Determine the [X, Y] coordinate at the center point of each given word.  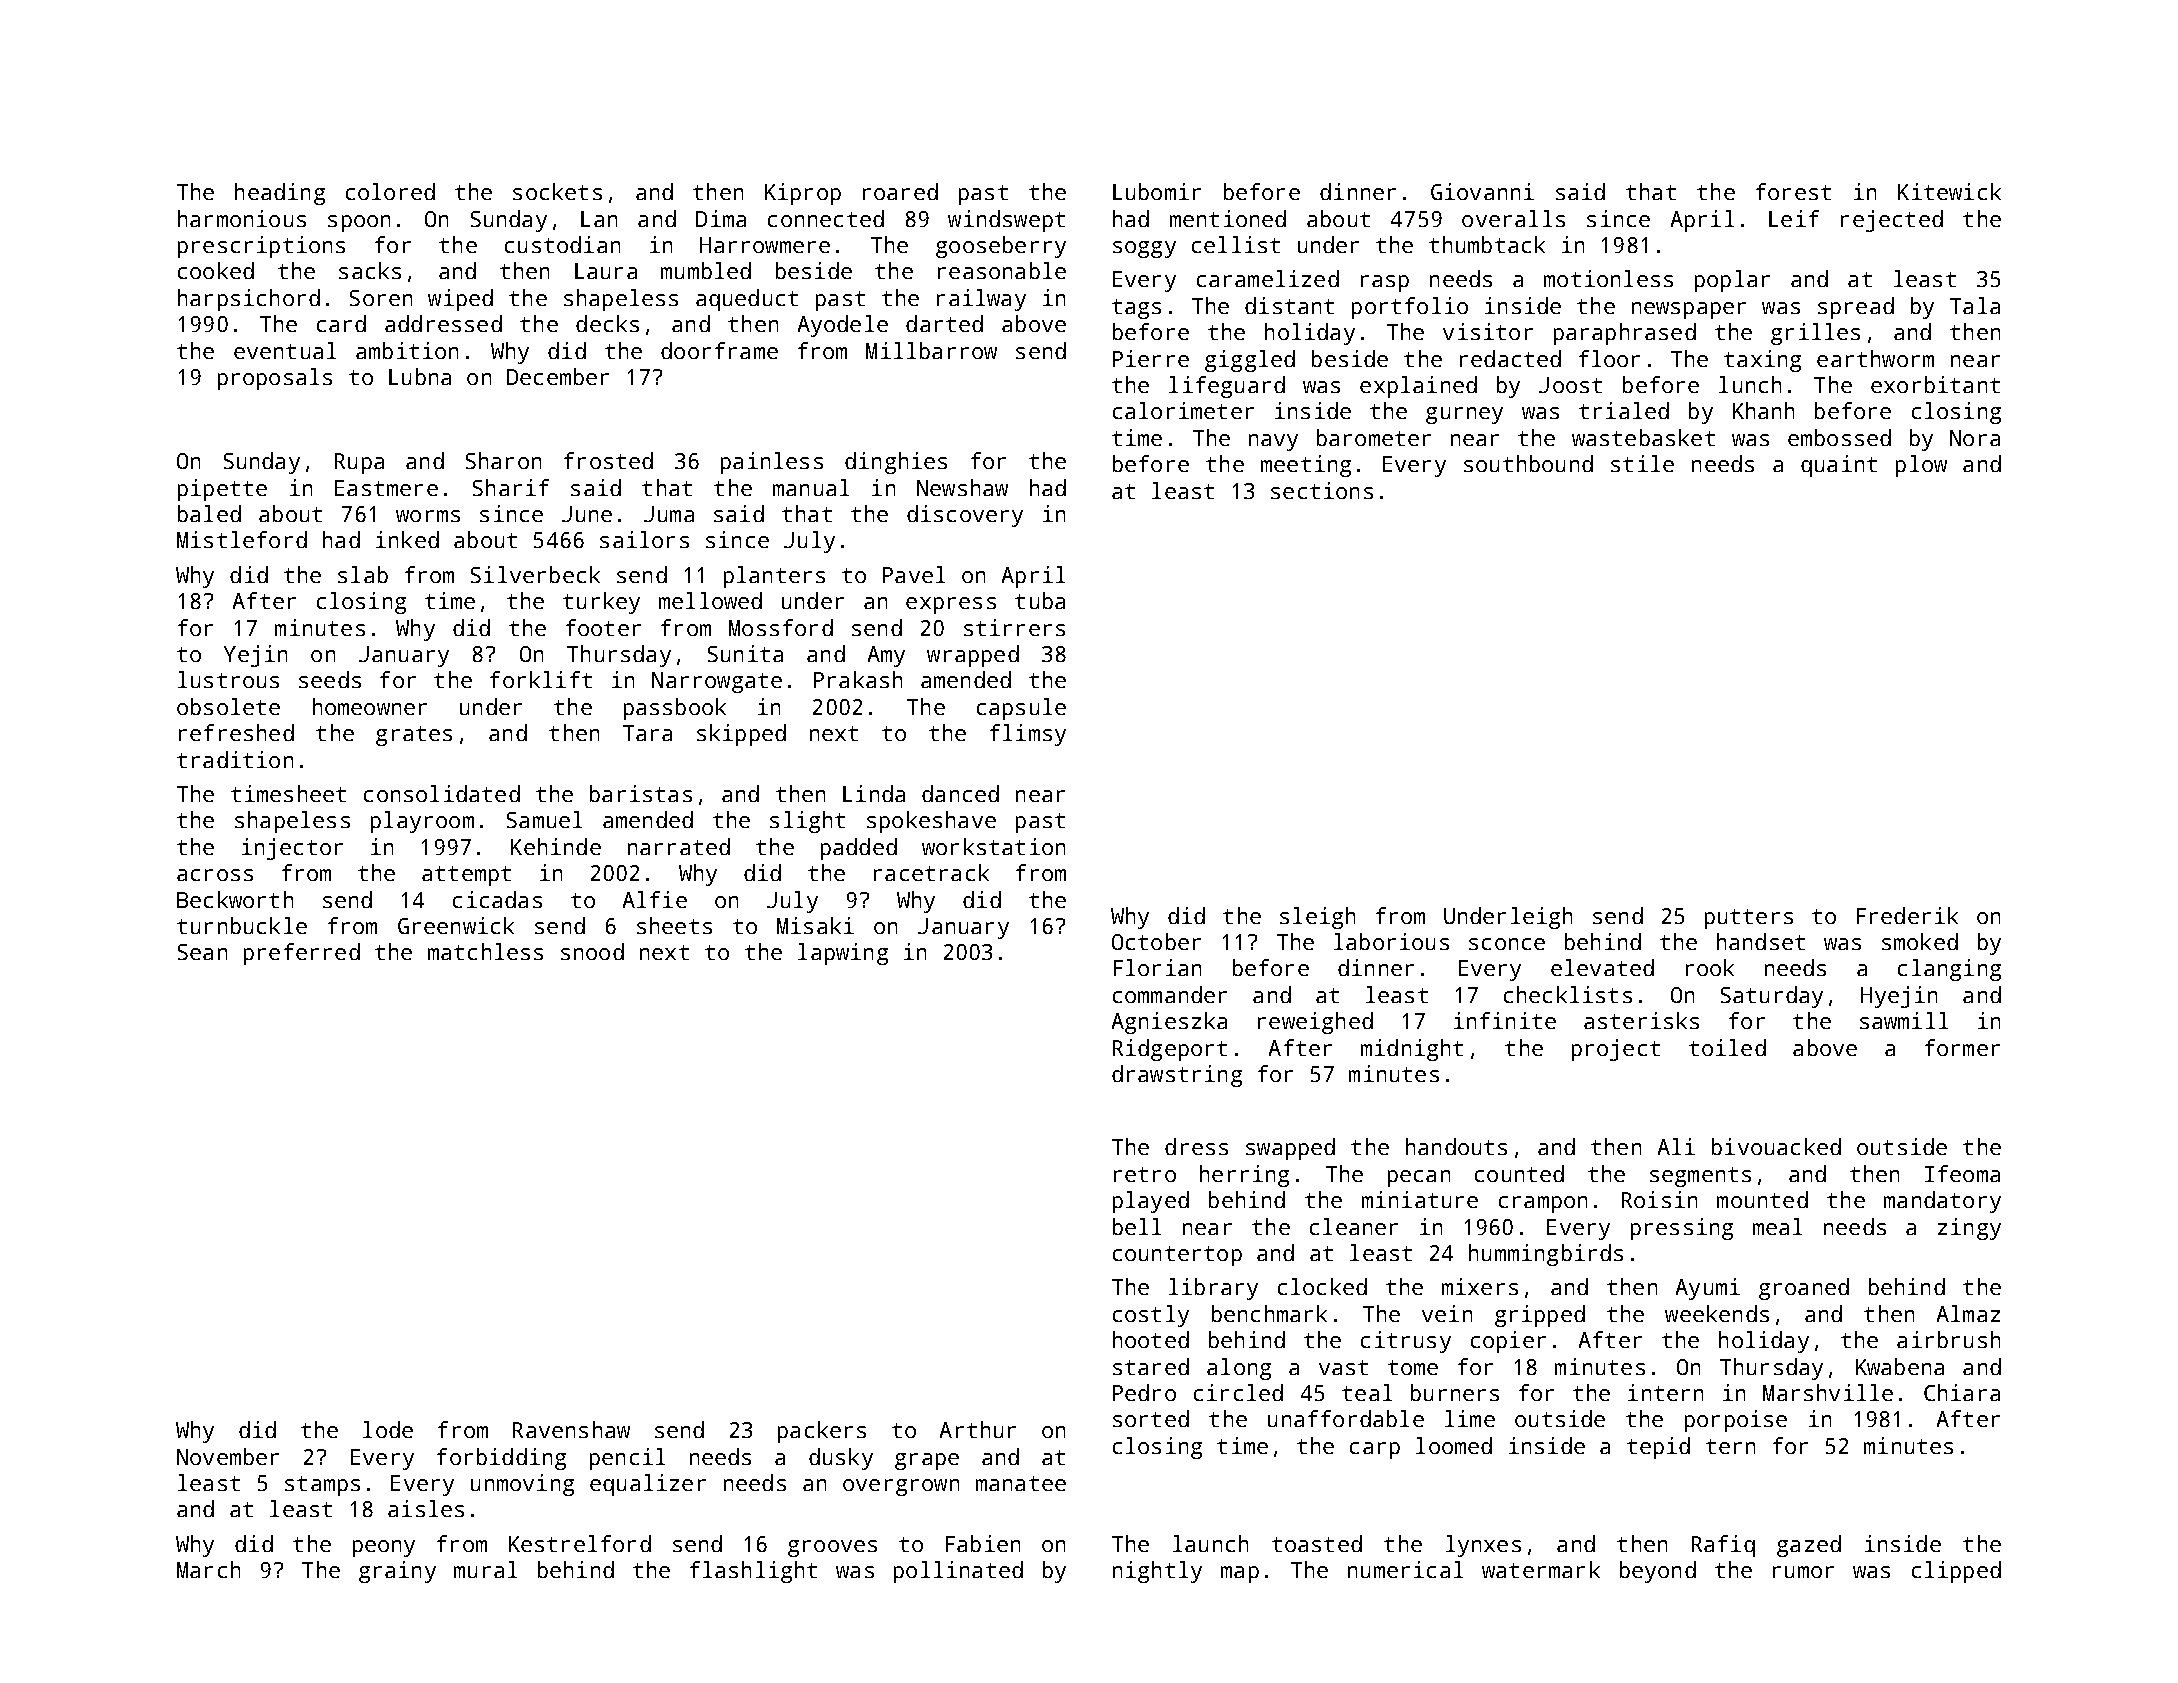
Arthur [978, 1429]
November [228, 1456]
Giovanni [1482, 191]
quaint [1839, 466]
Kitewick [1949, 191]
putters [1749, 919]
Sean [202, 952]
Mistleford [242, 539]
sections [1322, 490]
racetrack [931, 872]
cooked [216, 270]
